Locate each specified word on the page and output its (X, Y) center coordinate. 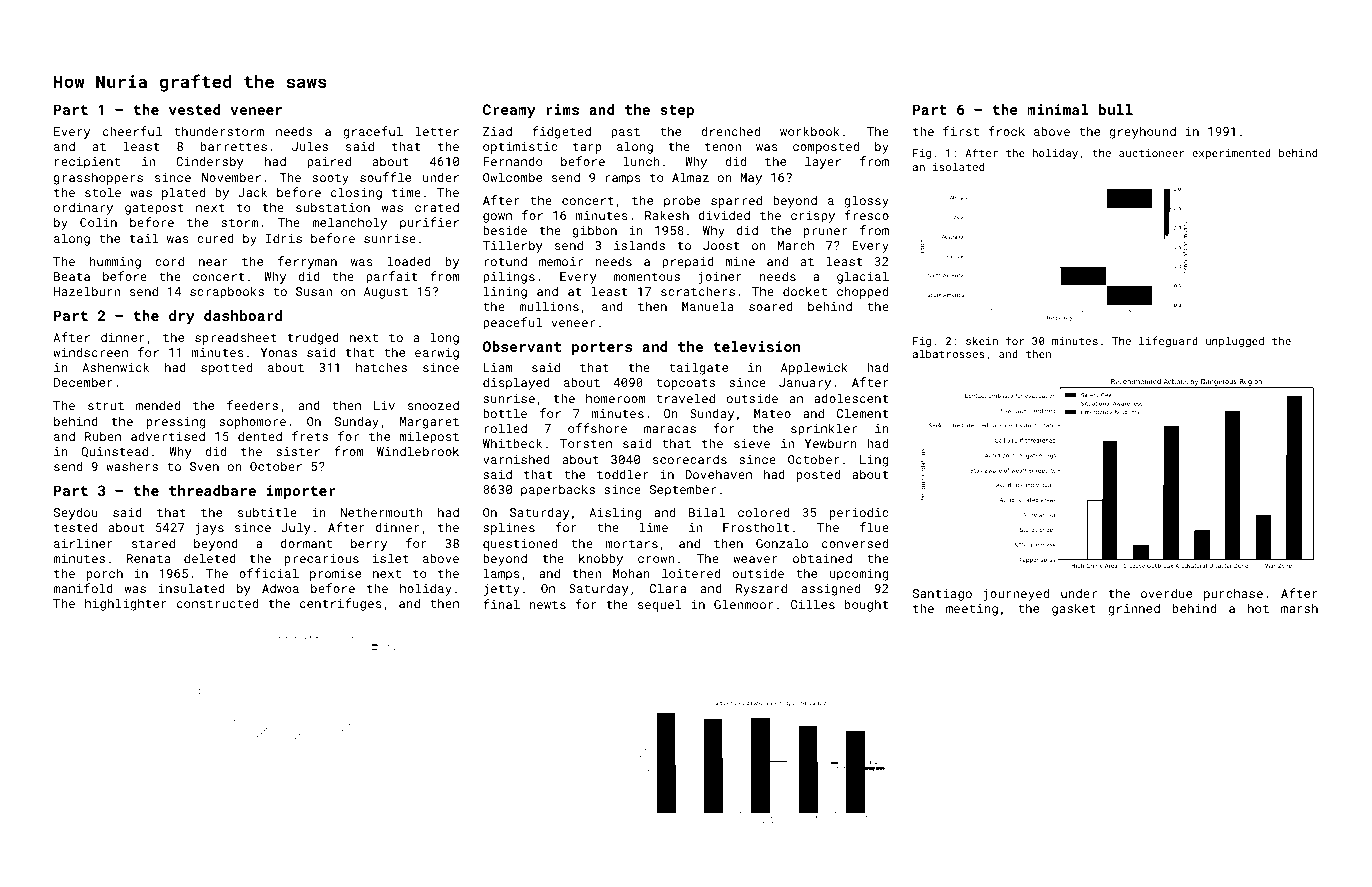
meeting (972, 610)
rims (562, 109)
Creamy (509, 111)
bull (1116, 109)
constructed (217, 603)
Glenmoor (743, 604)
